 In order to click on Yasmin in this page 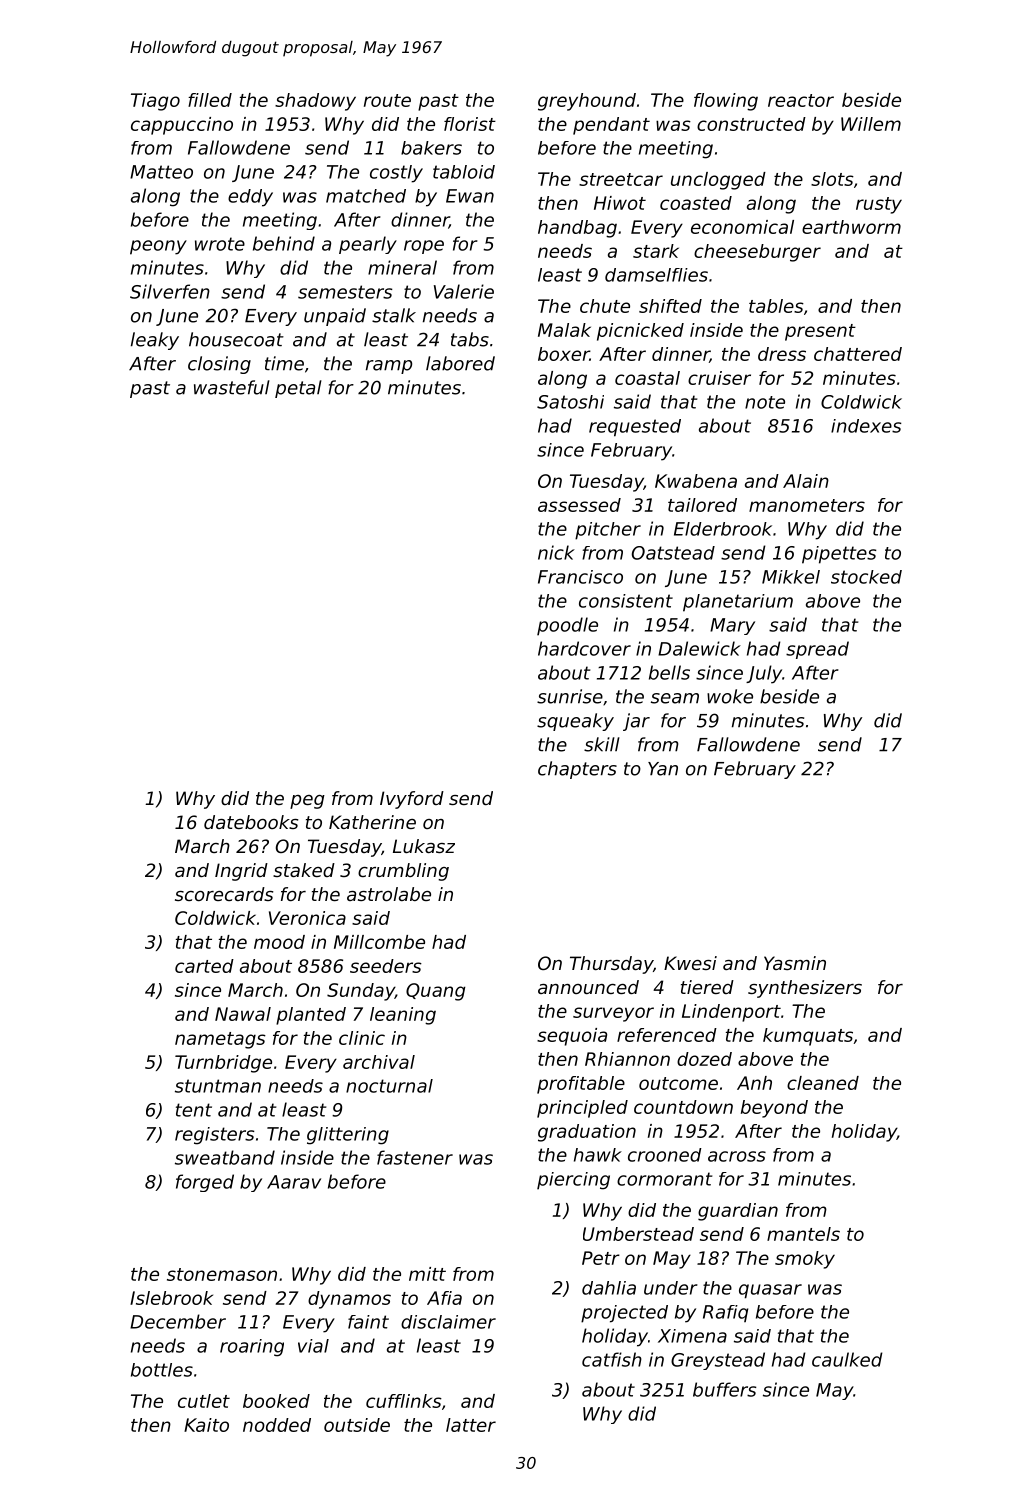, I will do `click(795, 963)`.
